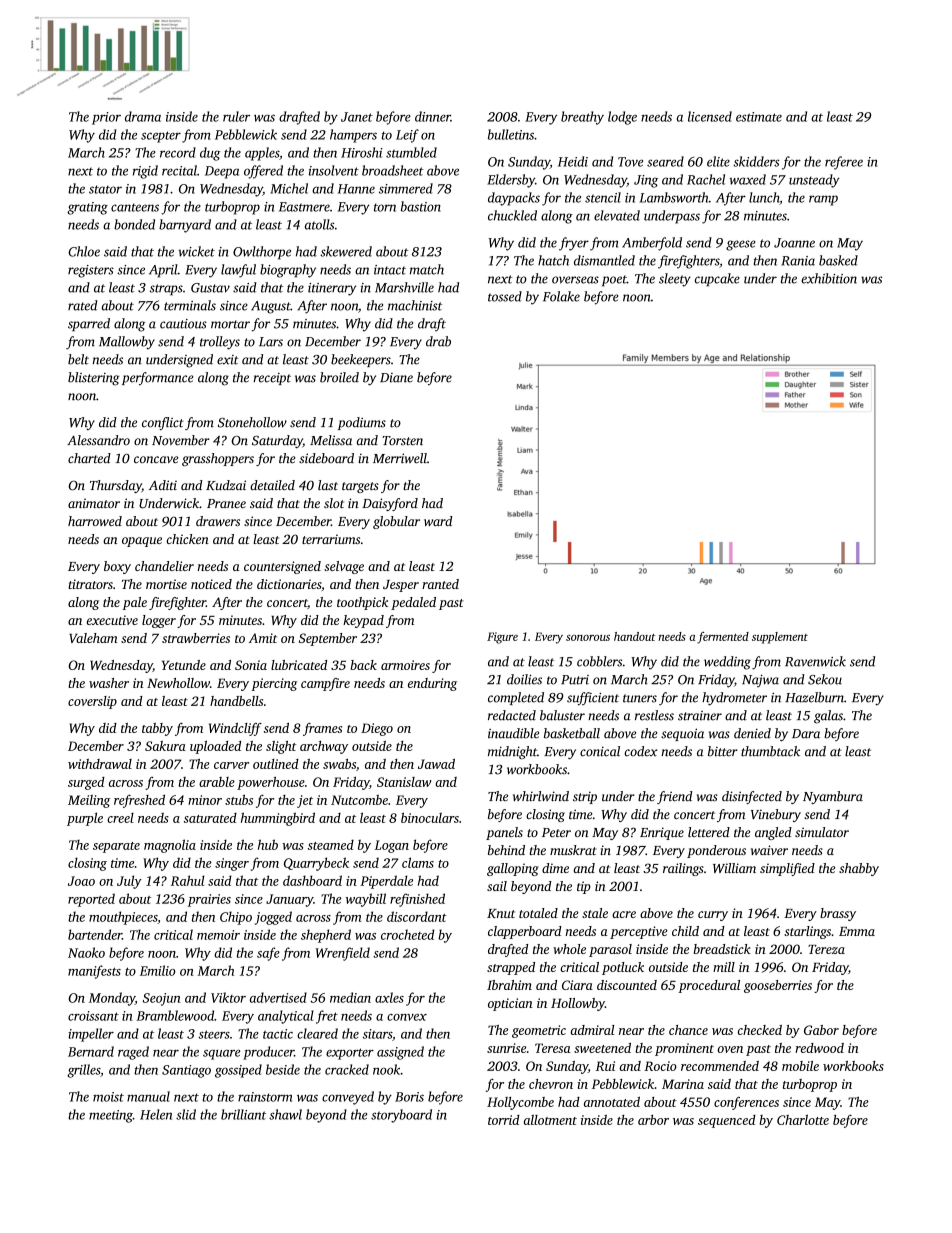 The image size is (952, 1233). What do you see at coordinates (822, 832) in the page?
I see `simulator` at bounding box center [822, 832].
